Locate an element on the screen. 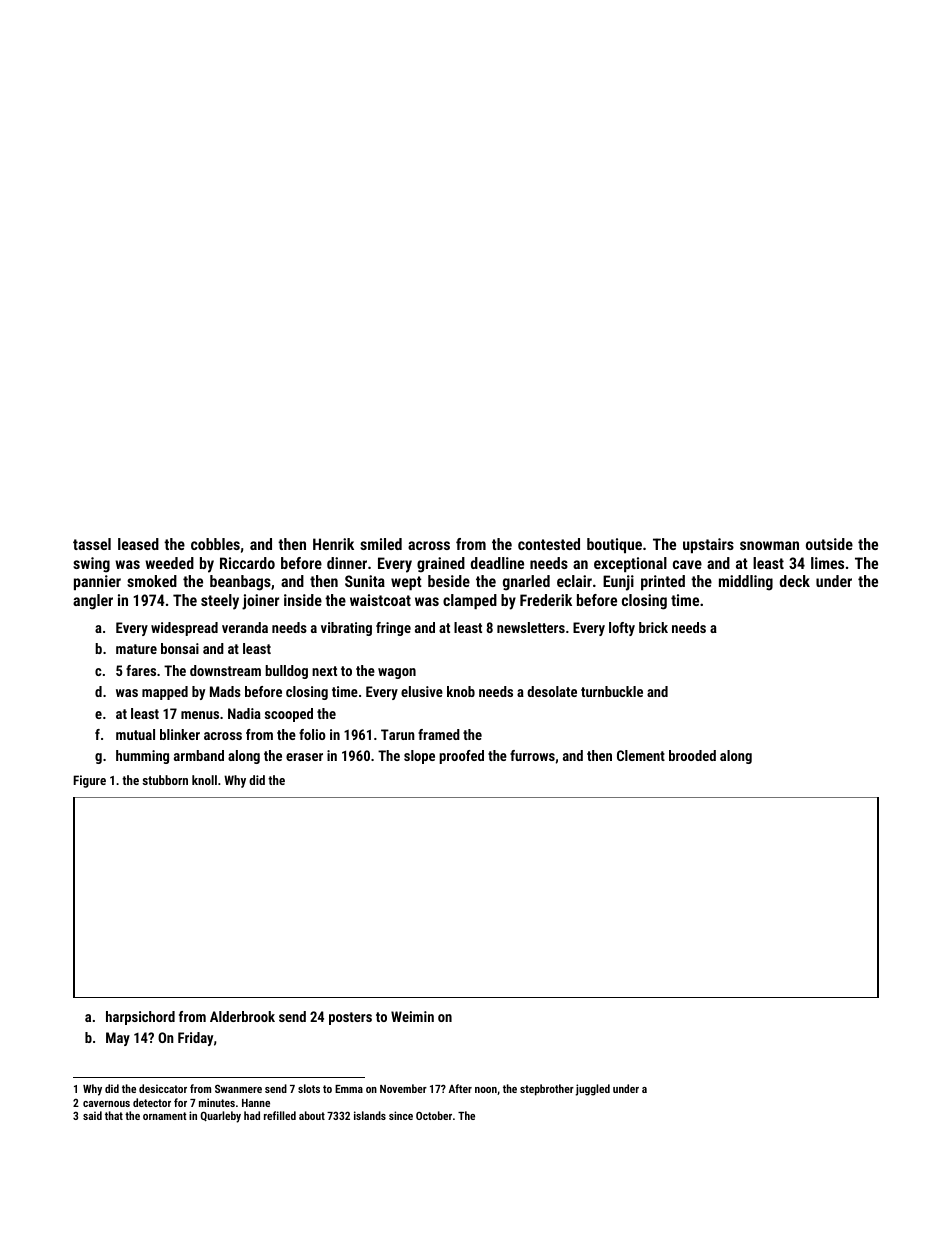  smiled is located at coordinates (381, 544).
